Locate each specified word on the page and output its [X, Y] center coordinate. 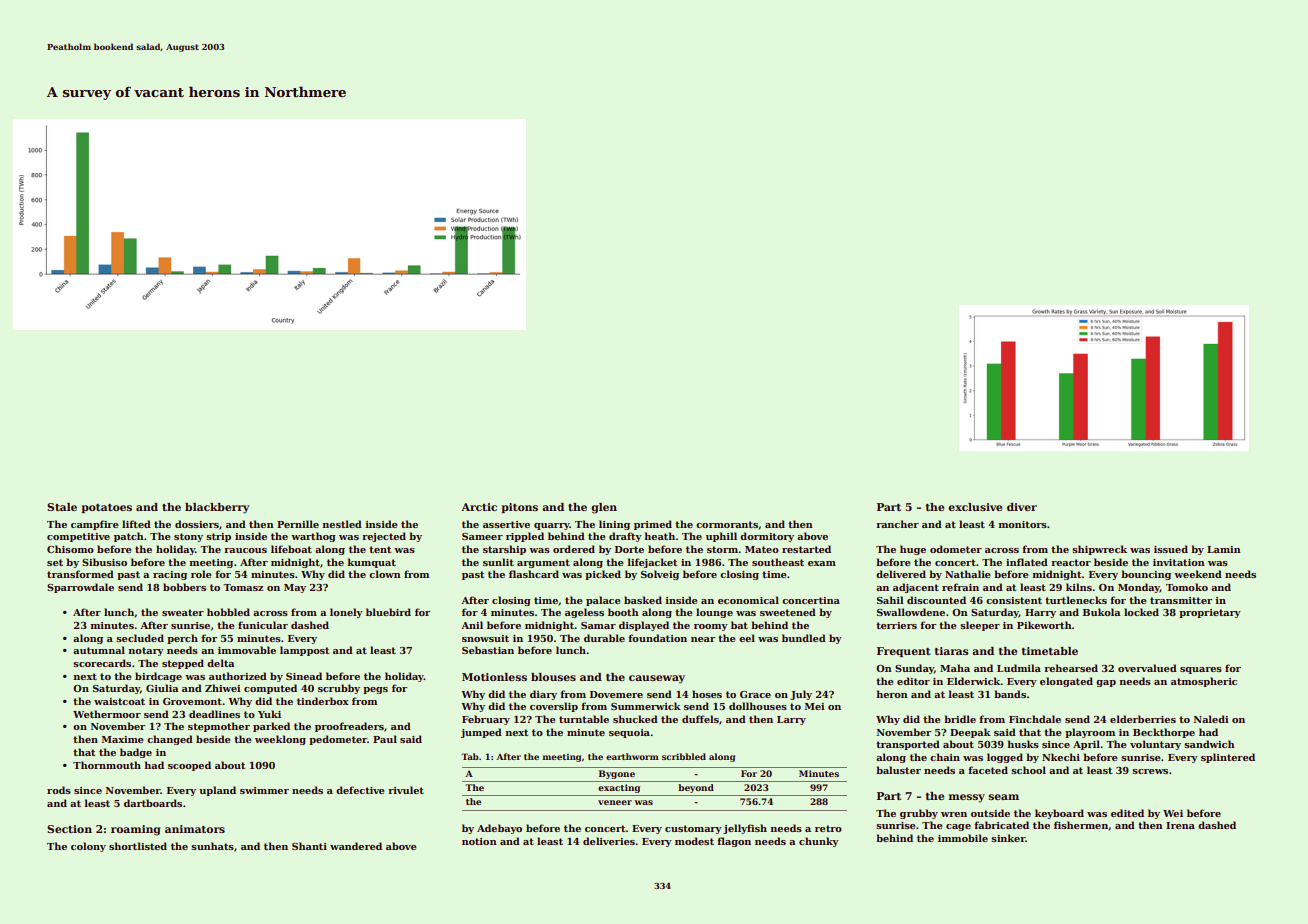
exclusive [975, 507]
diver [1022, 507]
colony [88, 847]
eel [747, 638]
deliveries [609, 841]
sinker [1008, 838]
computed [270, 689]
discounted [936, 600]
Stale [62, 507]
